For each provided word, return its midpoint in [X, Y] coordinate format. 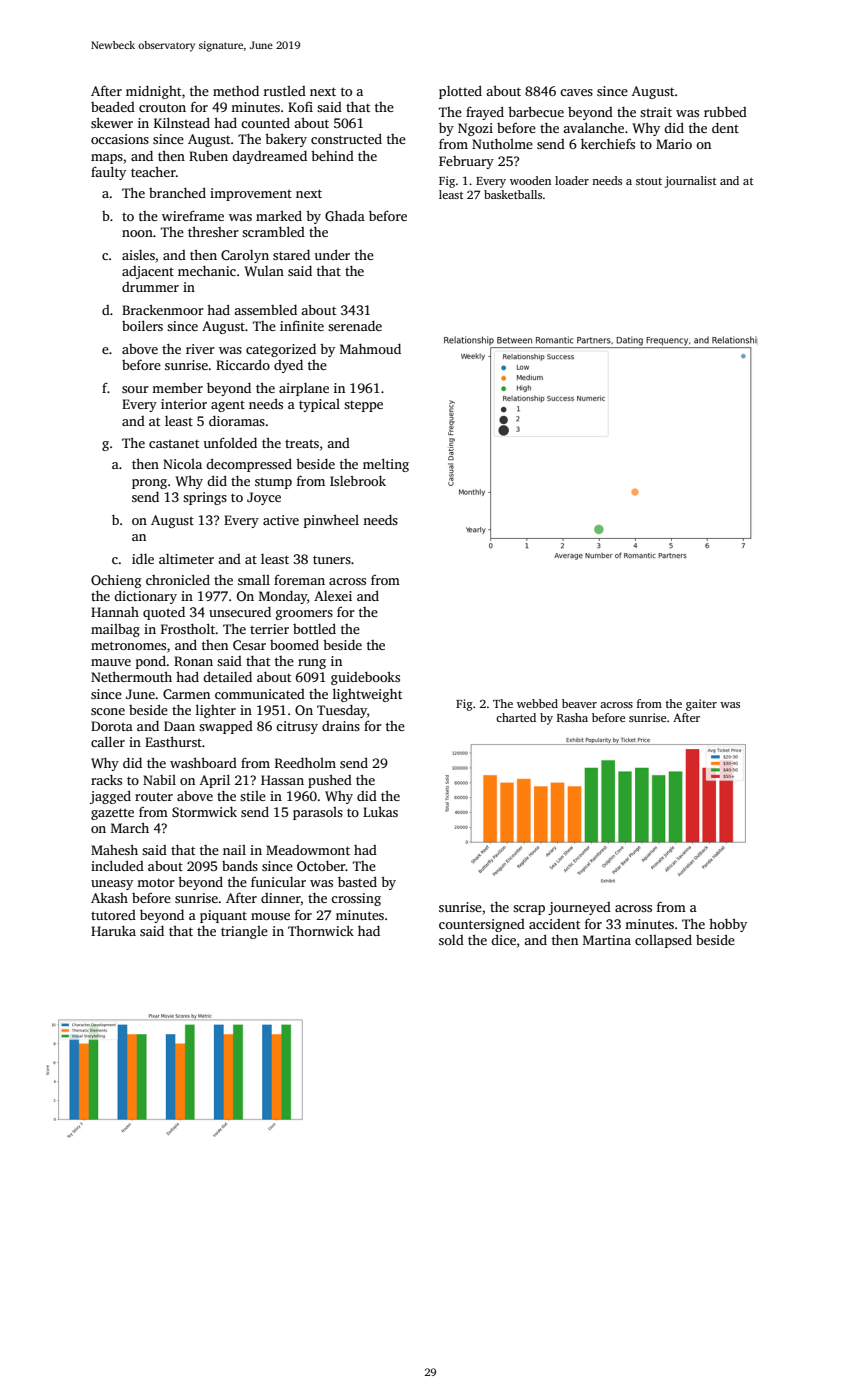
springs [205, 498]
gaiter [701, 705]
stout [649, 181]
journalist [690, 182]
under [332, 254]
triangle [244, 932]
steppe [363, 406]
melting [386, 465]
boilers [142, 325]
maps [107, 159]
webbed [537, 703]
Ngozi [475, 129]
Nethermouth [131, 677]
